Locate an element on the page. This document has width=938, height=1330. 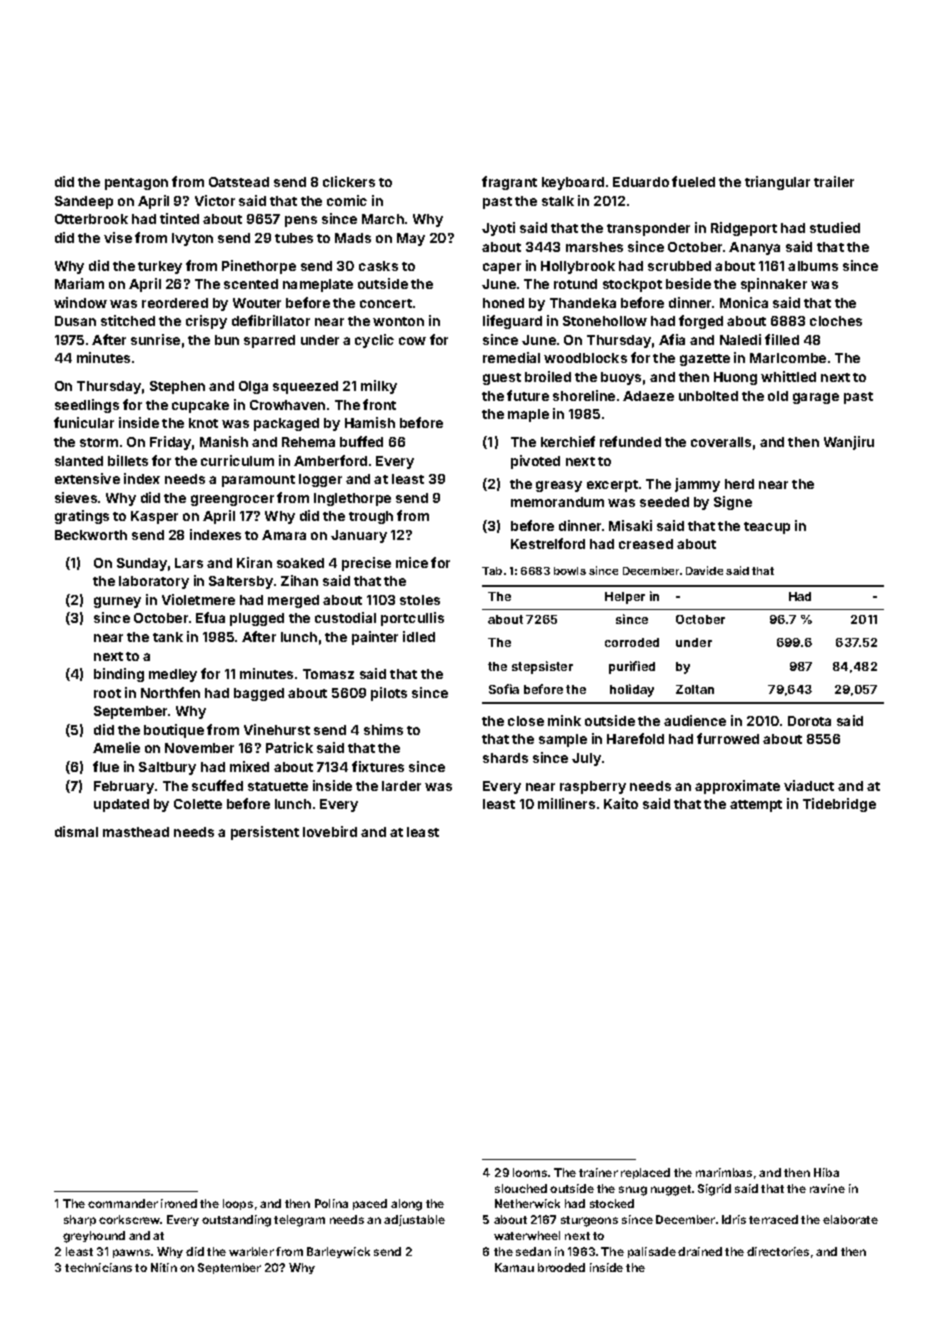
Saltbury is located at coordinates (167, 768).
